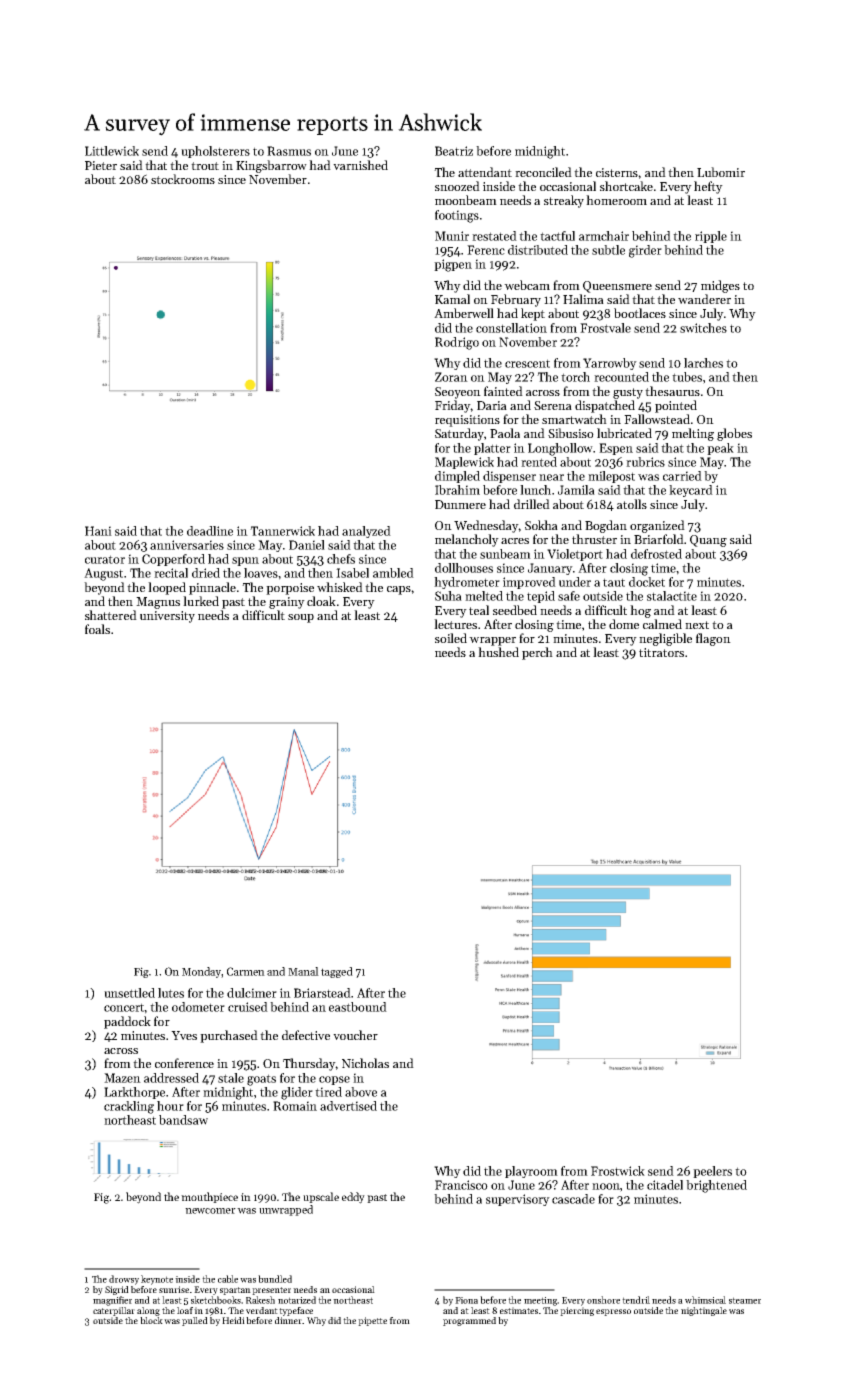 This image has height=1400, width=849. I want to click on taut, so click(614, 582).
